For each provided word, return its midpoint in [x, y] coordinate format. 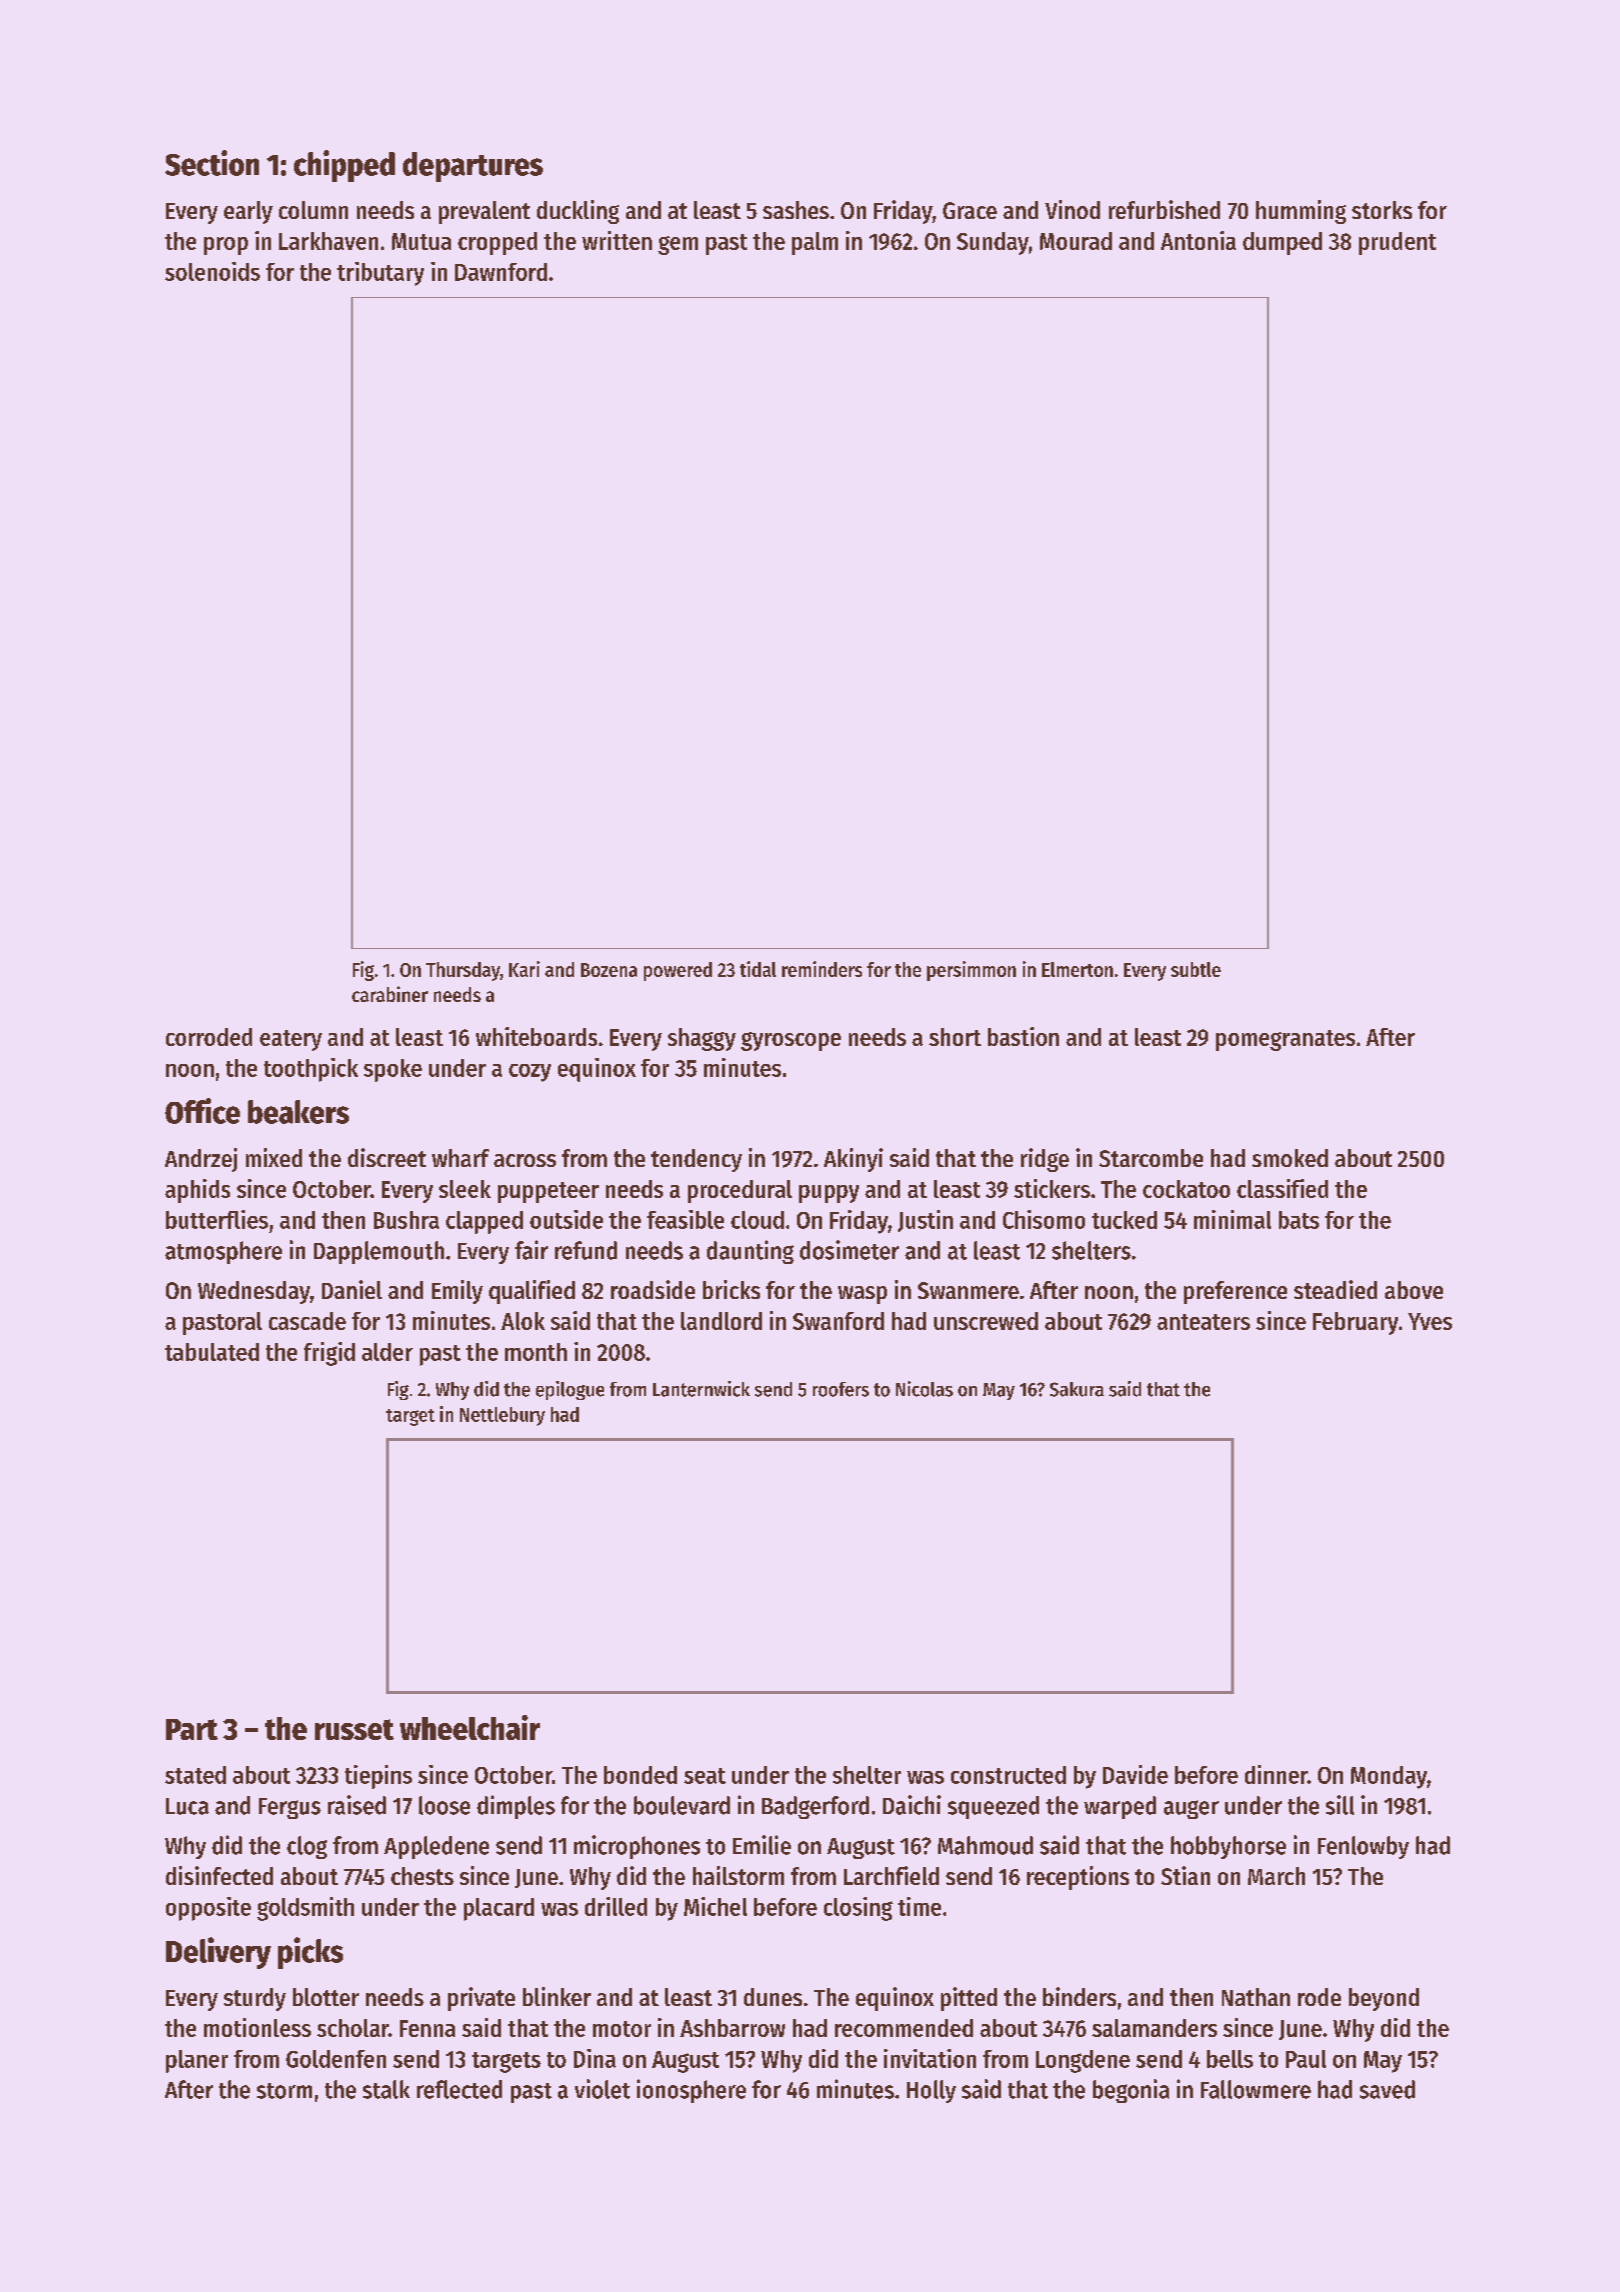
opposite [208, 1909]
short [955, 1037]
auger [1191, 1809]
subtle [1196, 969]
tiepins [378, 1777]
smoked [1290, 1158]
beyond [1384, 1999]
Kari [524, 969]
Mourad [1076, 241]
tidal [758, 969]
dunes [773, 1997]
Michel [715, 1906]
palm [815, 243]
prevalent [484, 212]
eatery [291, 1040]
